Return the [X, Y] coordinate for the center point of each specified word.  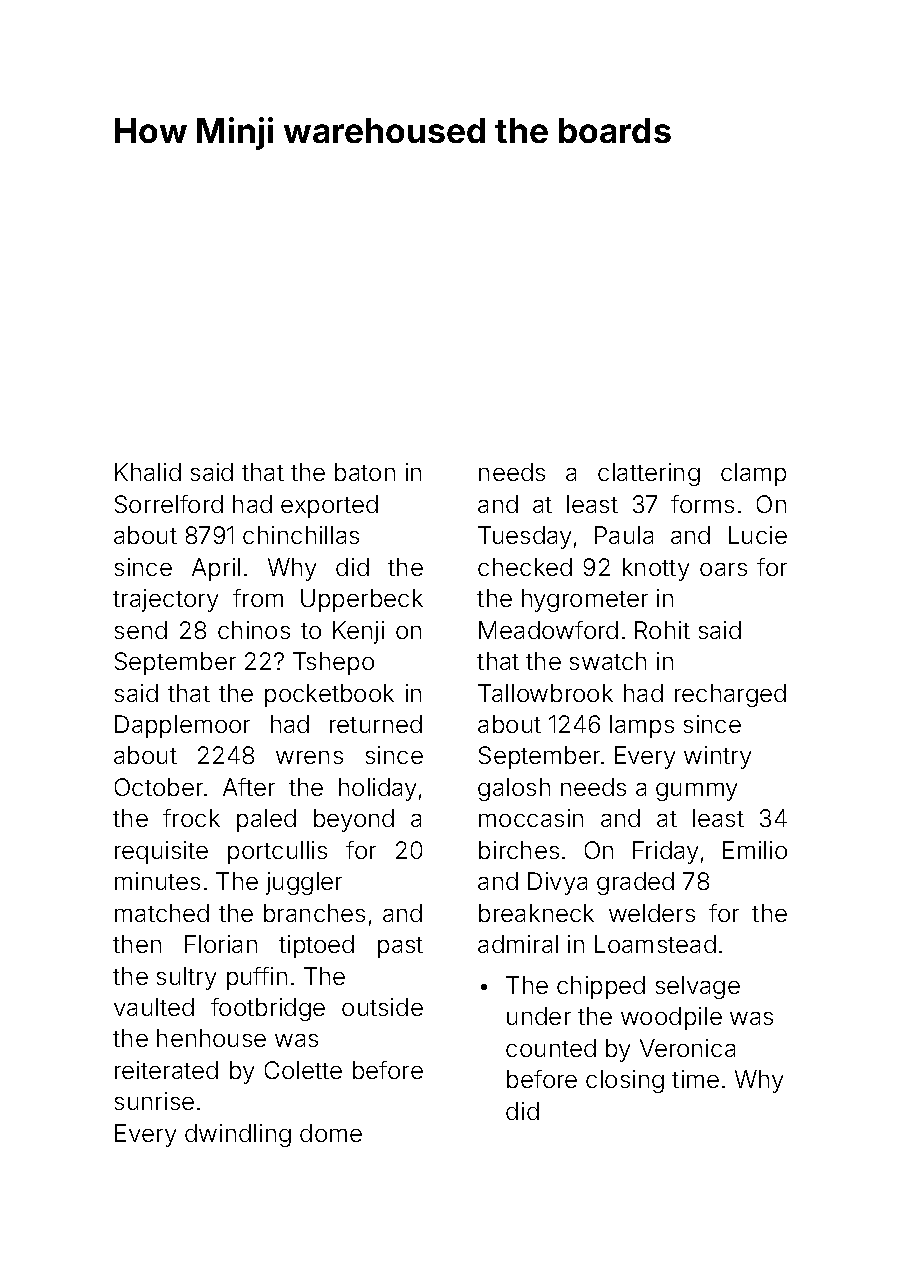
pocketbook [329, 695]
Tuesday [524, 537]
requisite [161, 852]
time [695, 1079]
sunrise [154, 1101]
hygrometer [585, 600]
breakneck [536, 913]
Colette [303, 1070]
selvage [698, 987]
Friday [665, 852]
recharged [730, 695]
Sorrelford [169, 504]
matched [162, 913]
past [400, 947]
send [141, 630]
